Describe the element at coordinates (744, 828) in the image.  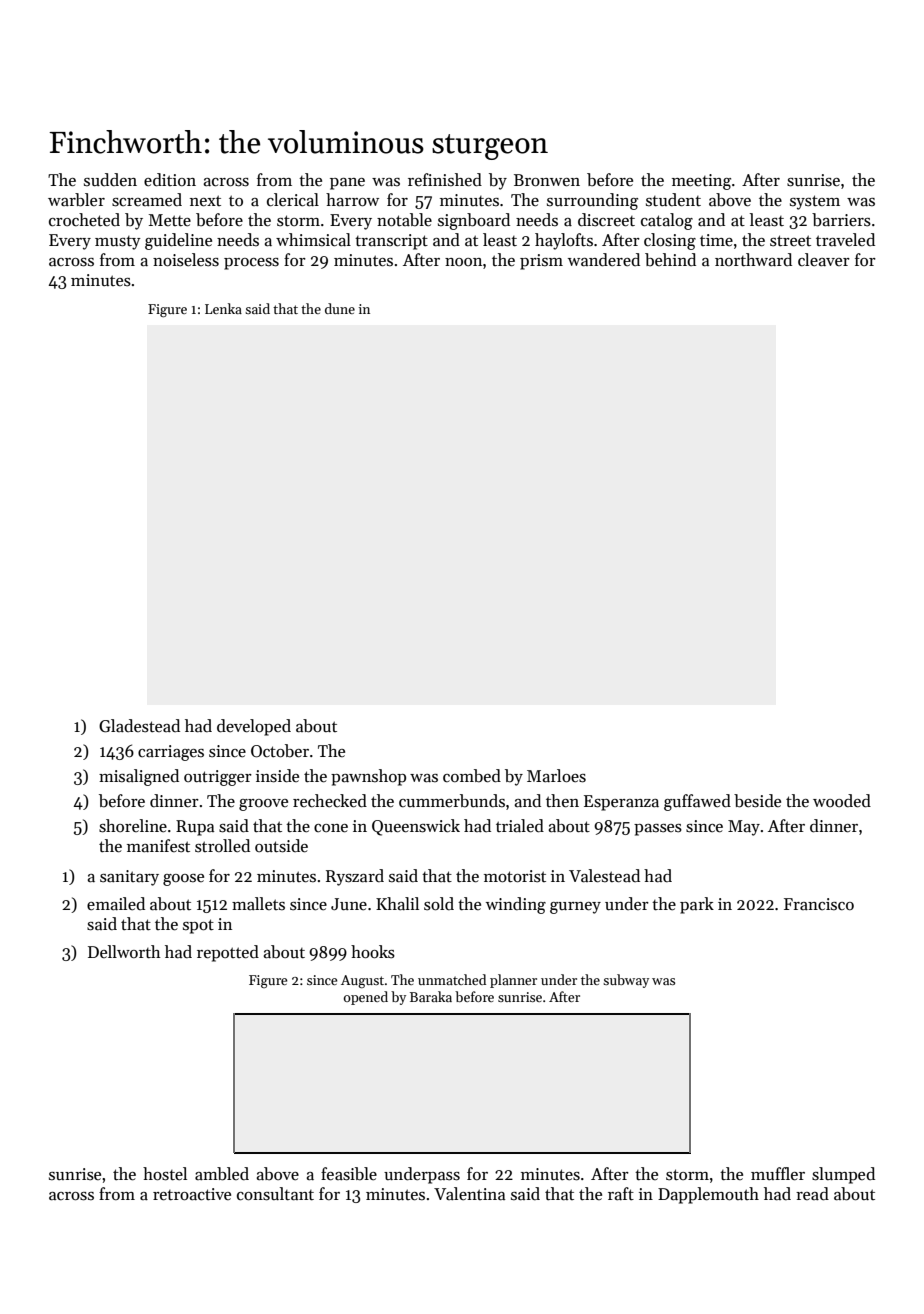
I see `May` at that location.
